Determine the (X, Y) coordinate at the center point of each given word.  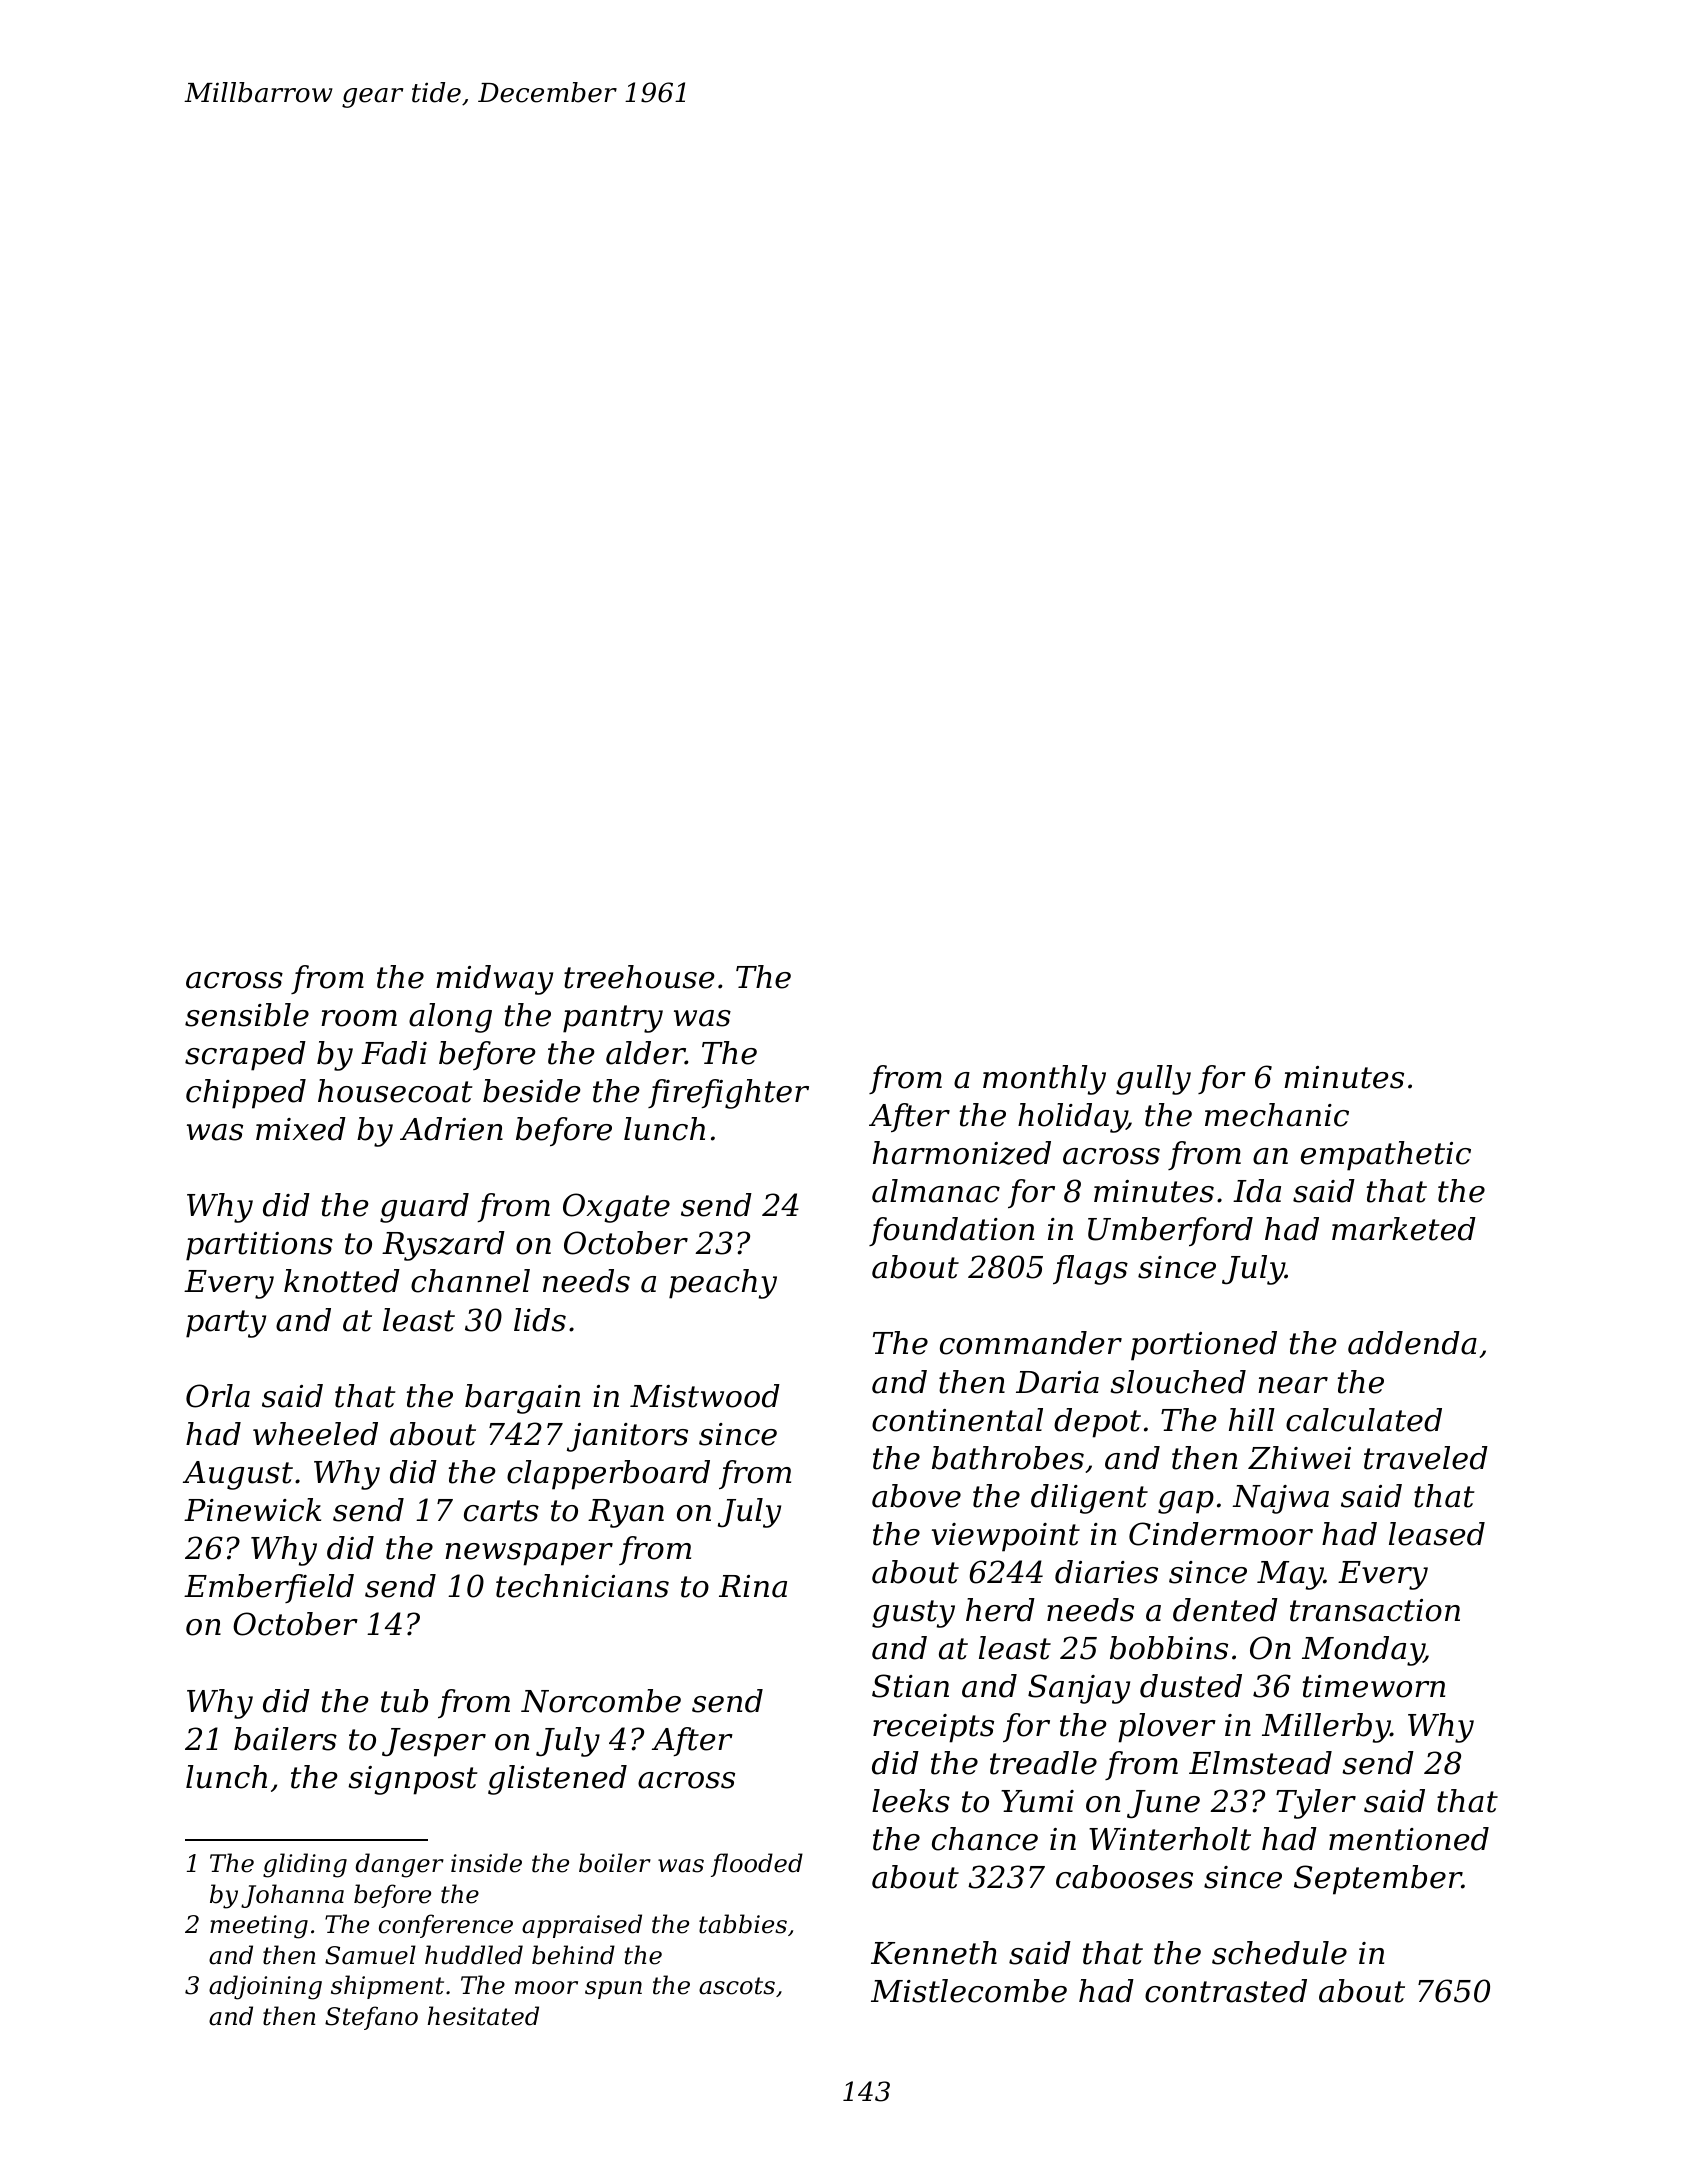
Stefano (371, 2018)
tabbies (743, 1924)
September (1378, 1880)
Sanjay (1079, 1689)
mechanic (1277, 1115)
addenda (1412, 1343)
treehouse (639, 977)
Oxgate (616, 1208)
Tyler (1316, 1804)
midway (494, 980)
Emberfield (269, 1588)
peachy (723, 1284)
